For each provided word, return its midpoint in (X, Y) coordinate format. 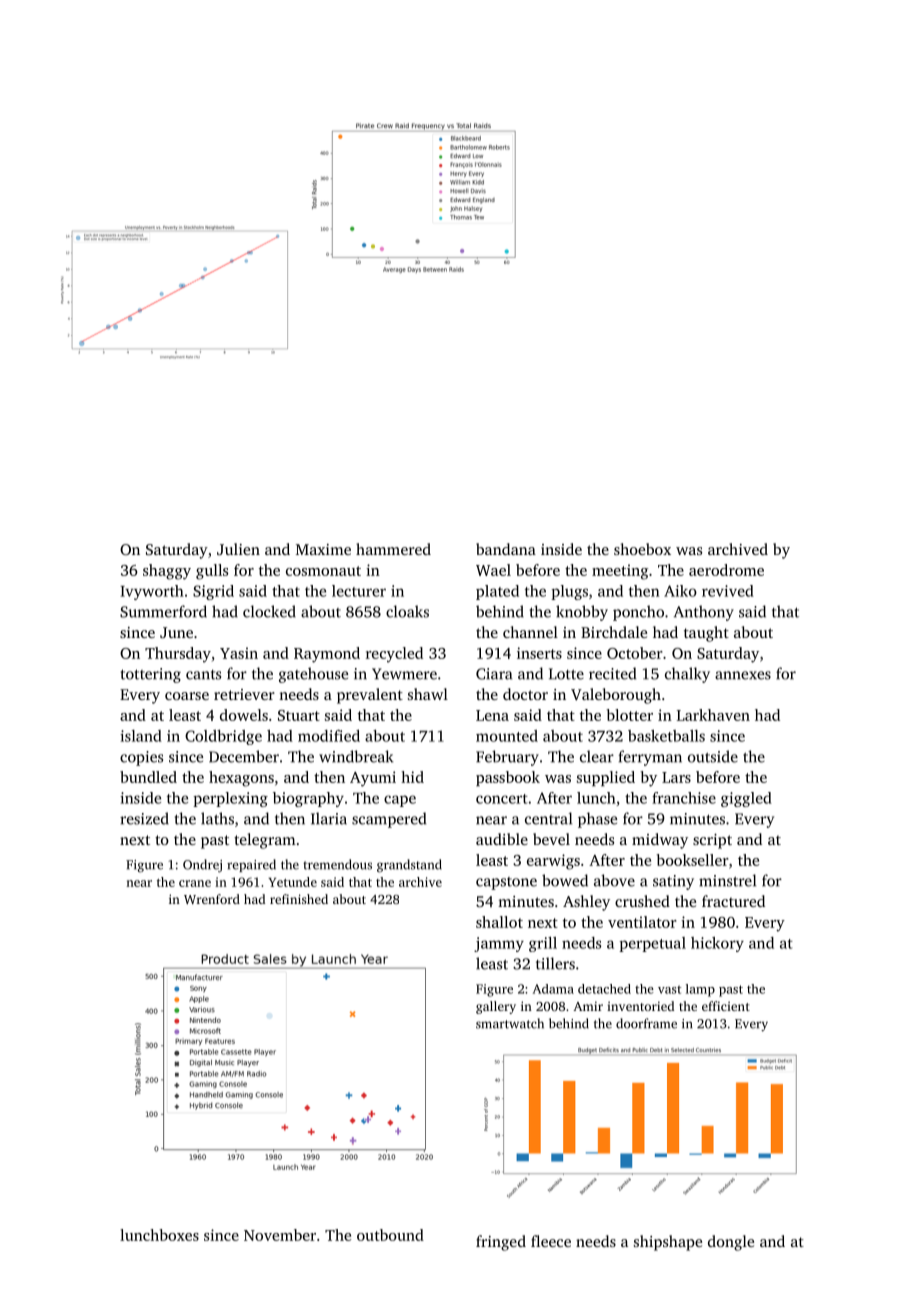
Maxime (323, 549)
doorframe (646, 1023)
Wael (493, 570)
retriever (244, 694)
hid (412, 777)
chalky (687, 675)
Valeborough (616, 696)
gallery (496, 1007)
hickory (717, 944)
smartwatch (510, 1023)
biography (308, 799)
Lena (492, 715)
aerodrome (726, 570)
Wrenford (212, 899)
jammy (499, 944)
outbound (390, 1235)
